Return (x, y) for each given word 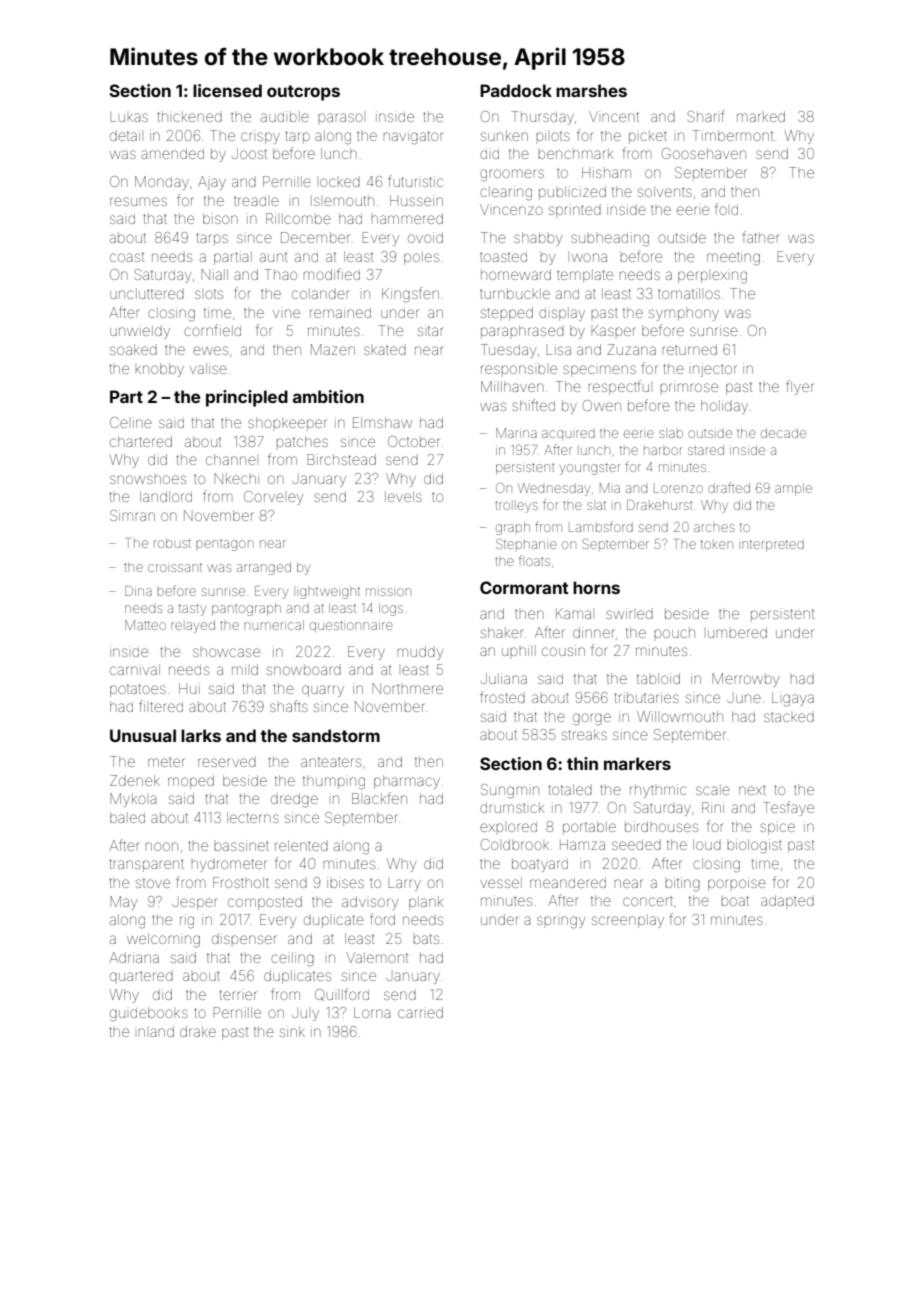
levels (403, 496)
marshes (591, 90)
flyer (800, 387)
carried (420, 1012)
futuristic (415, 181)
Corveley (273, 498)
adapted (787, 902)
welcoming (163, 940)
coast (127, 257)
